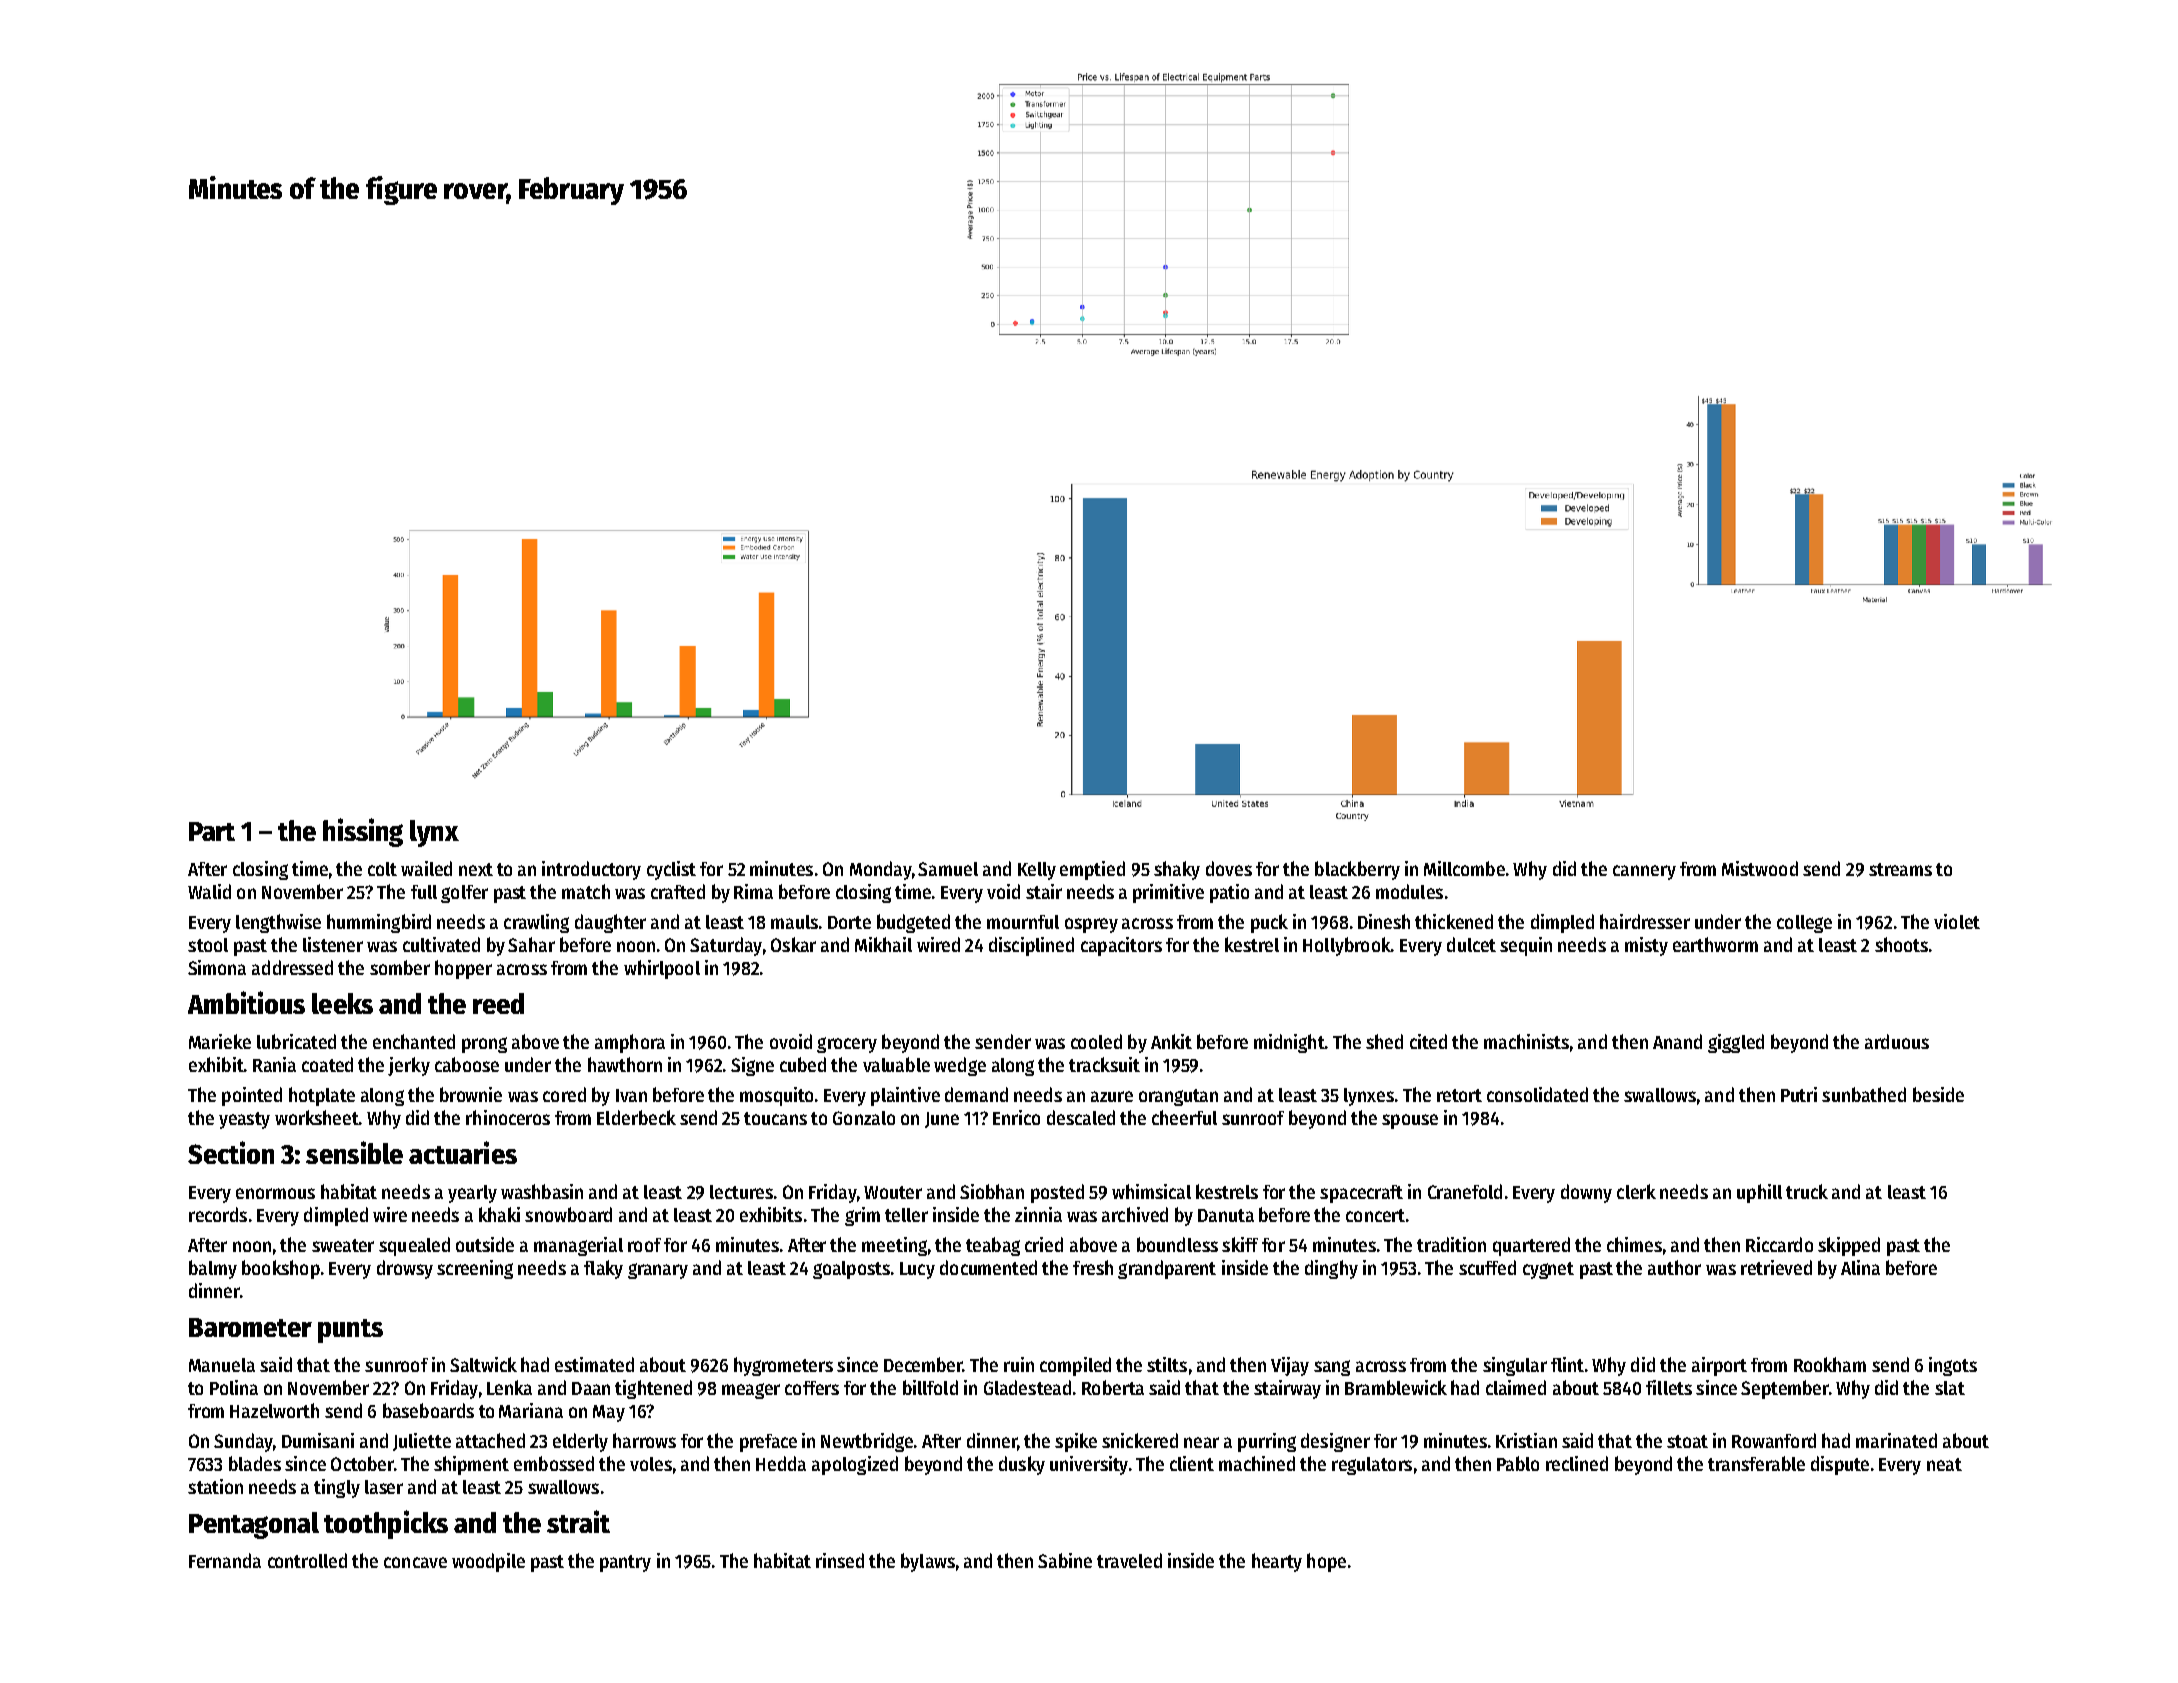 The width and height of the page is (2178, 1683). Describe the element at coordinates (1129, 1560) in the page. I see `traveled` at that location.
